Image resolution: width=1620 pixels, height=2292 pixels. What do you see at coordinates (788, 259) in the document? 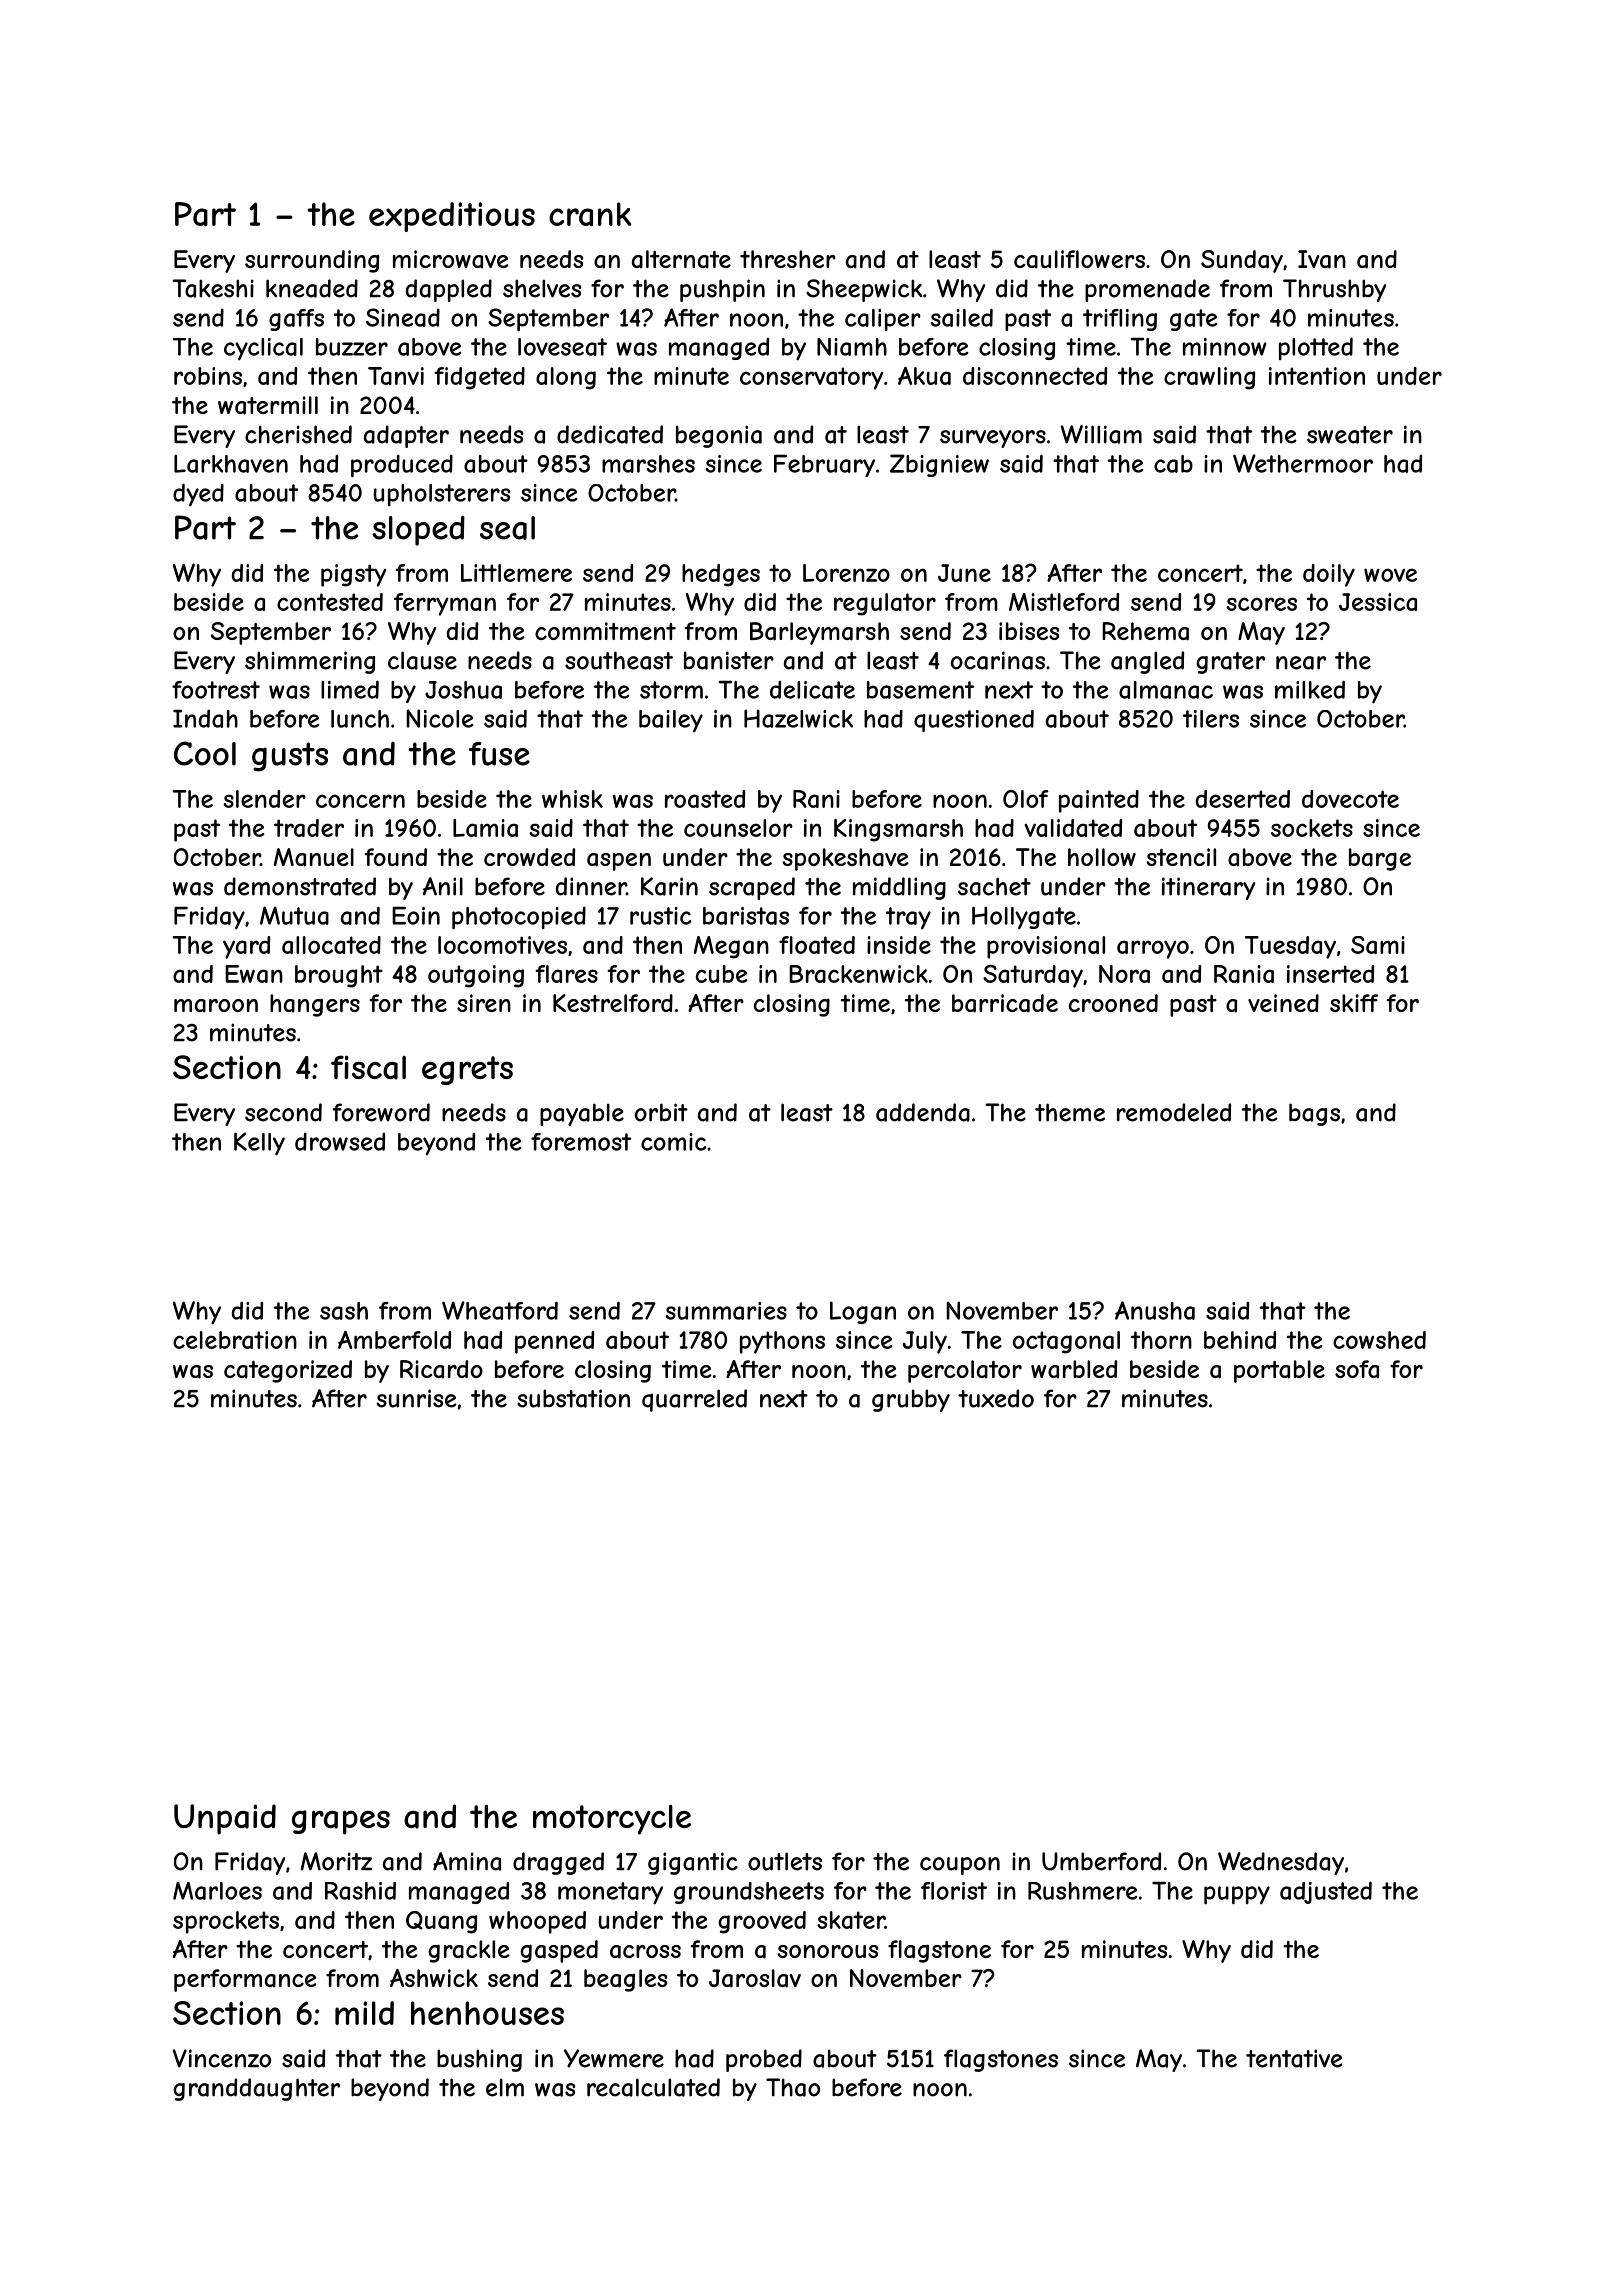
I see `thresher` at bounding box center [788, 259].
